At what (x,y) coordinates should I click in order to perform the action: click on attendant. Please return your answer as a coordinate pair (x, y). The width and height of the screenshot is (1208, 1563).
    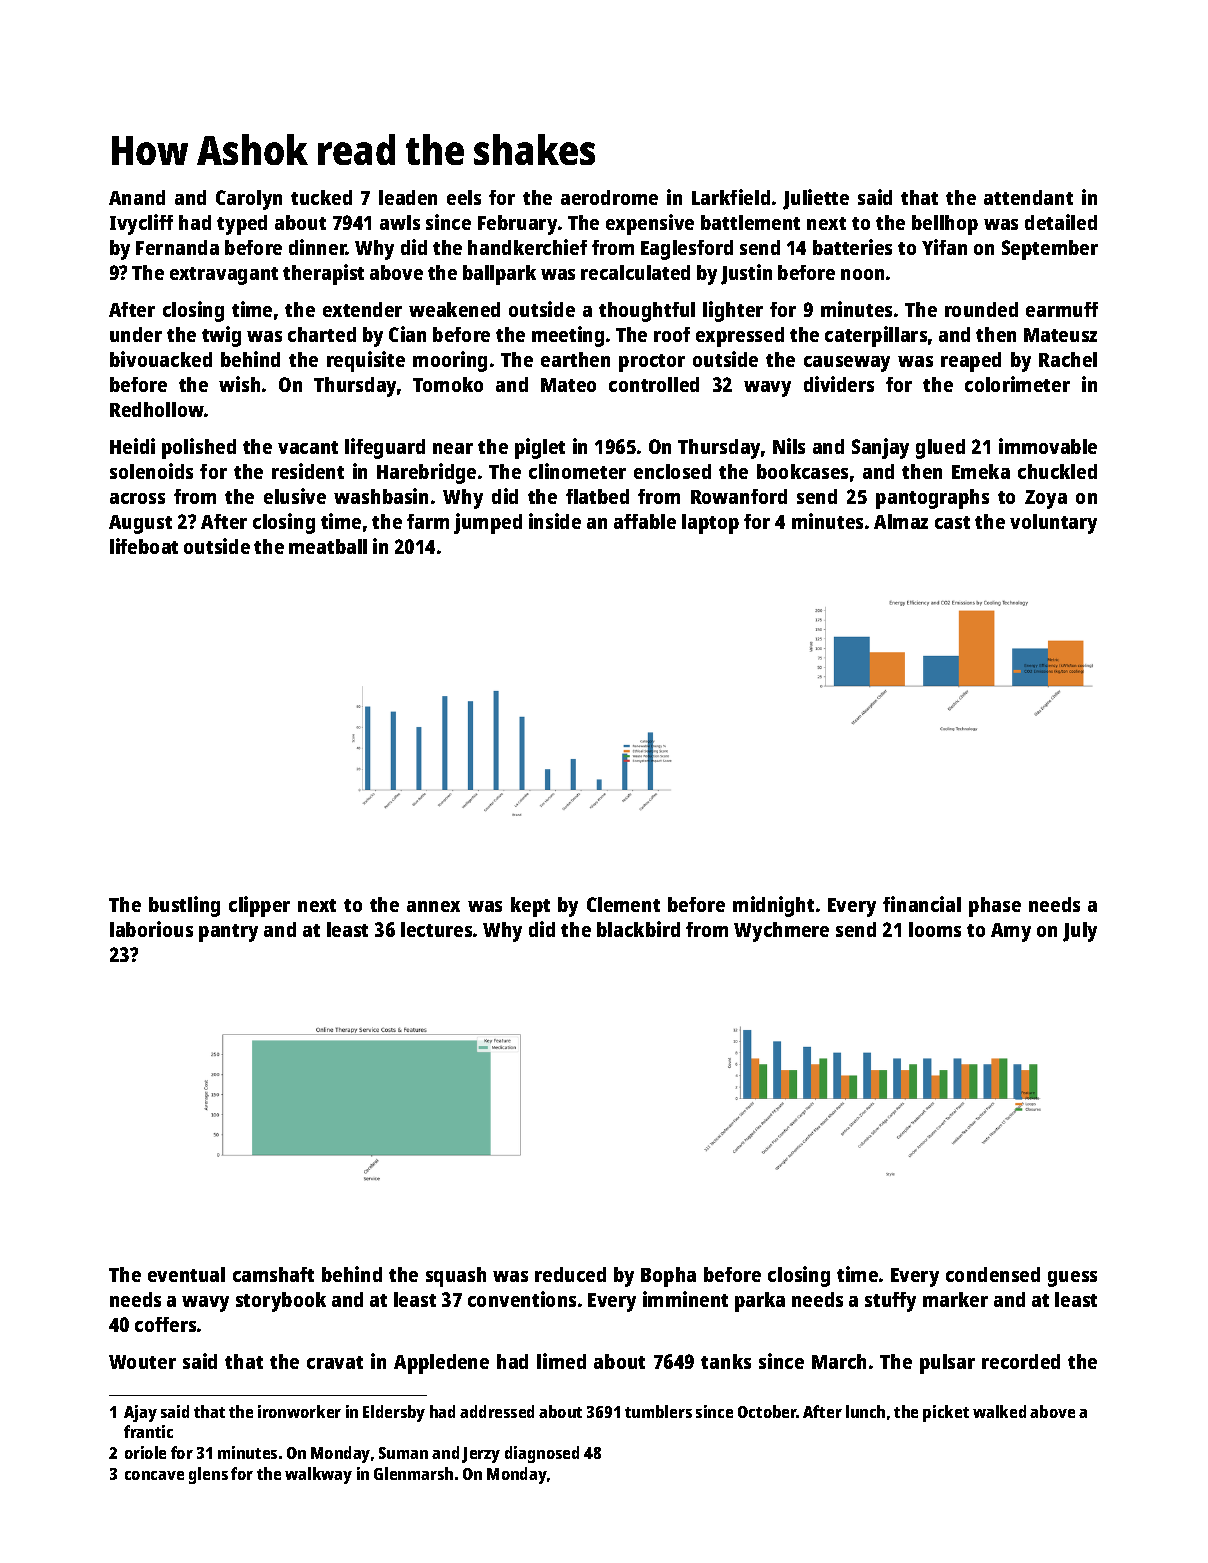
    Looking at the image, I should click on (1028, 197).
